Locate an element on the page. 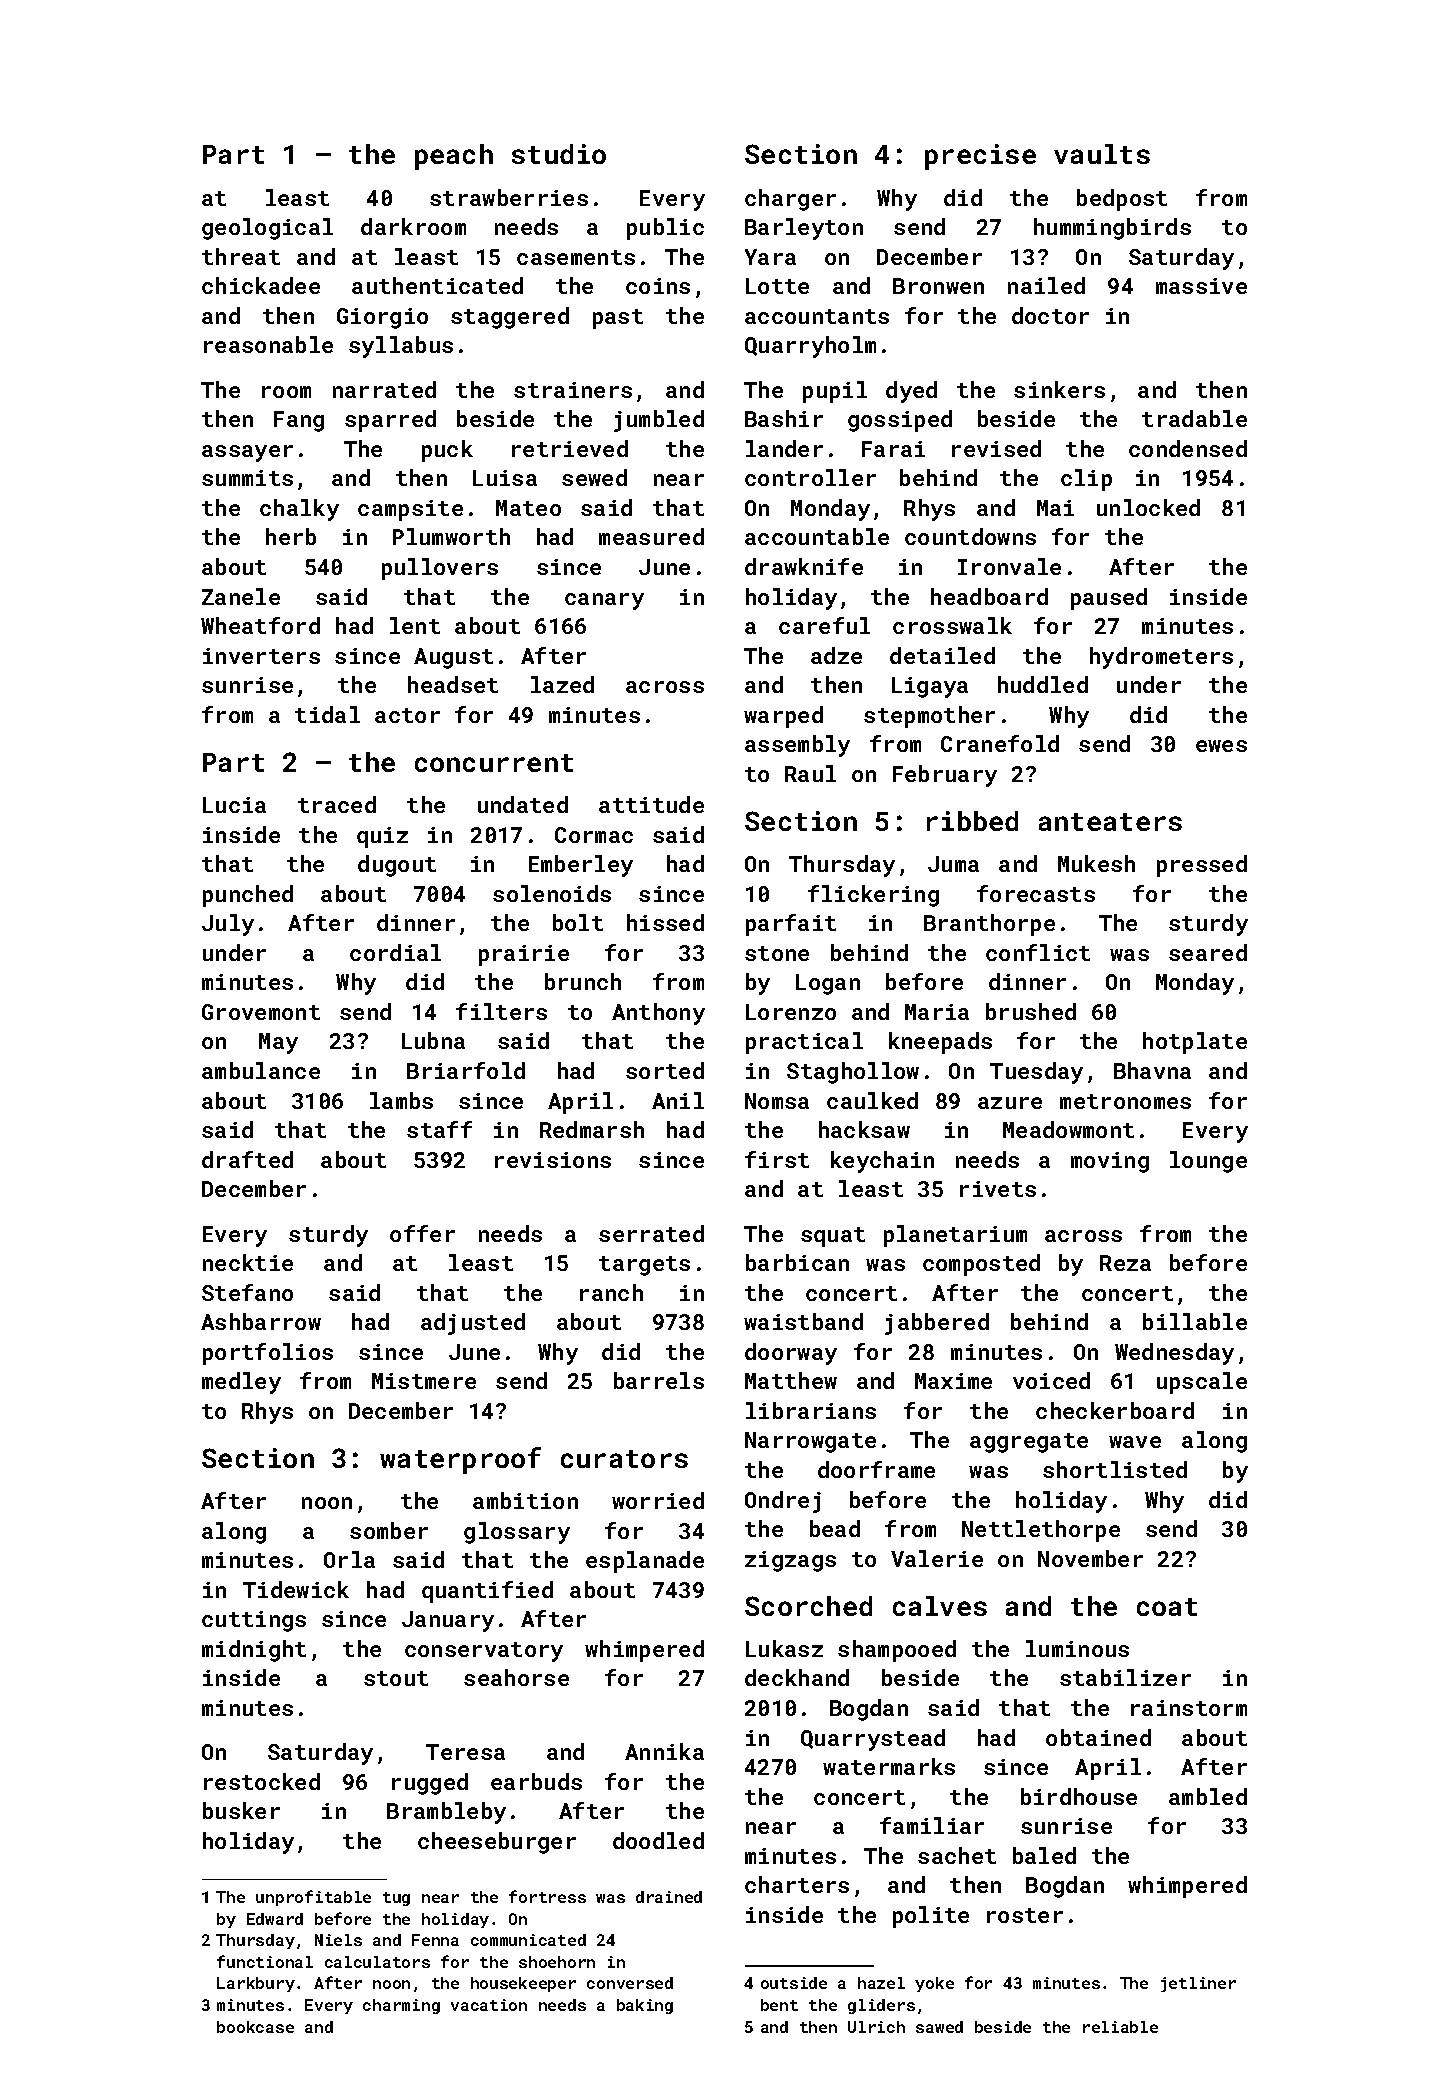  brushed is located at coordinates (1031, 1011).
